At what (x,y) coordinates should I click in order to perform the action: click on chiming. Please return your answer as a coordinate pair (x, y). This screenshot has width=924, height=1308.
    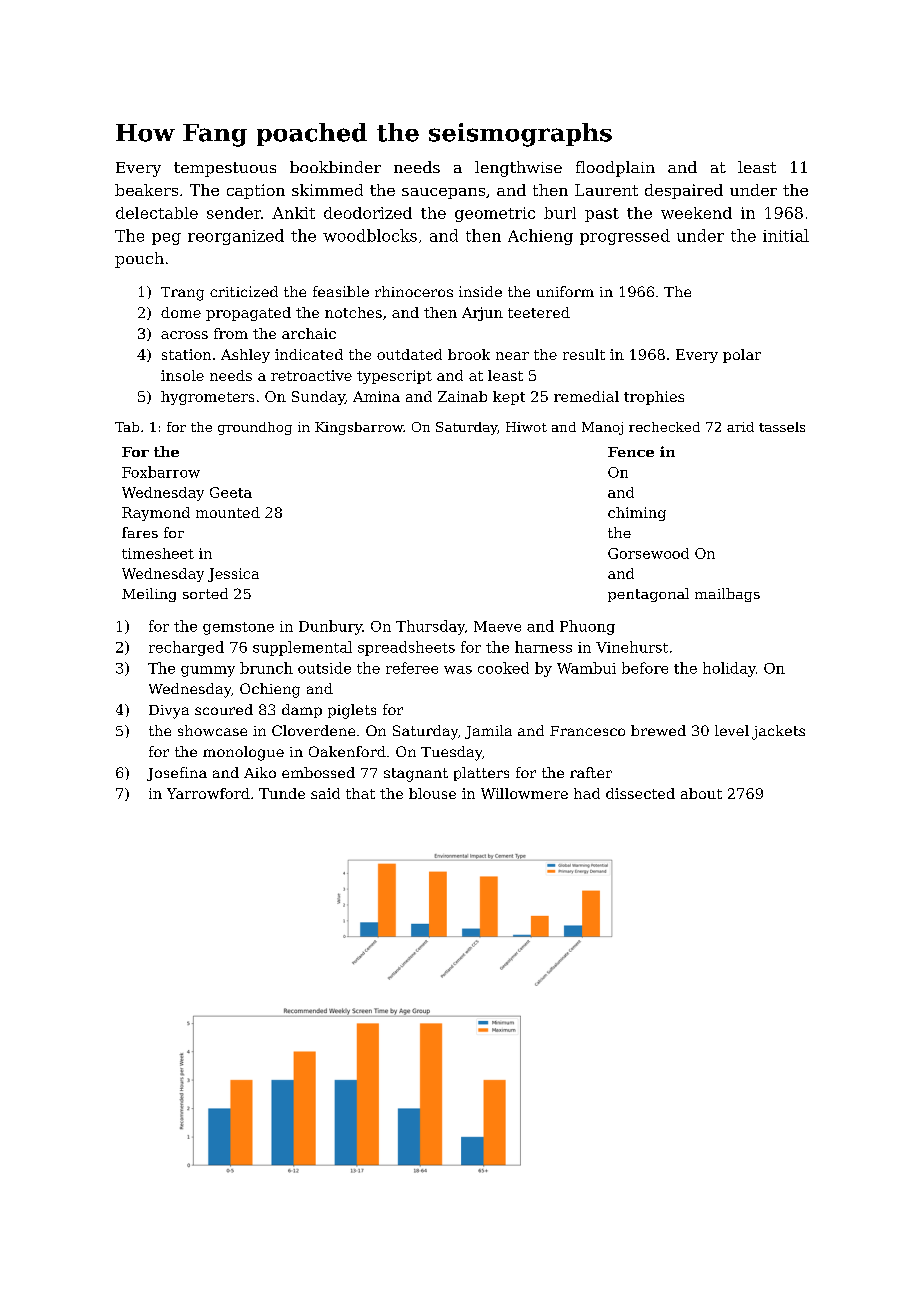
    Looking at the image, I should click on (637, 514).
